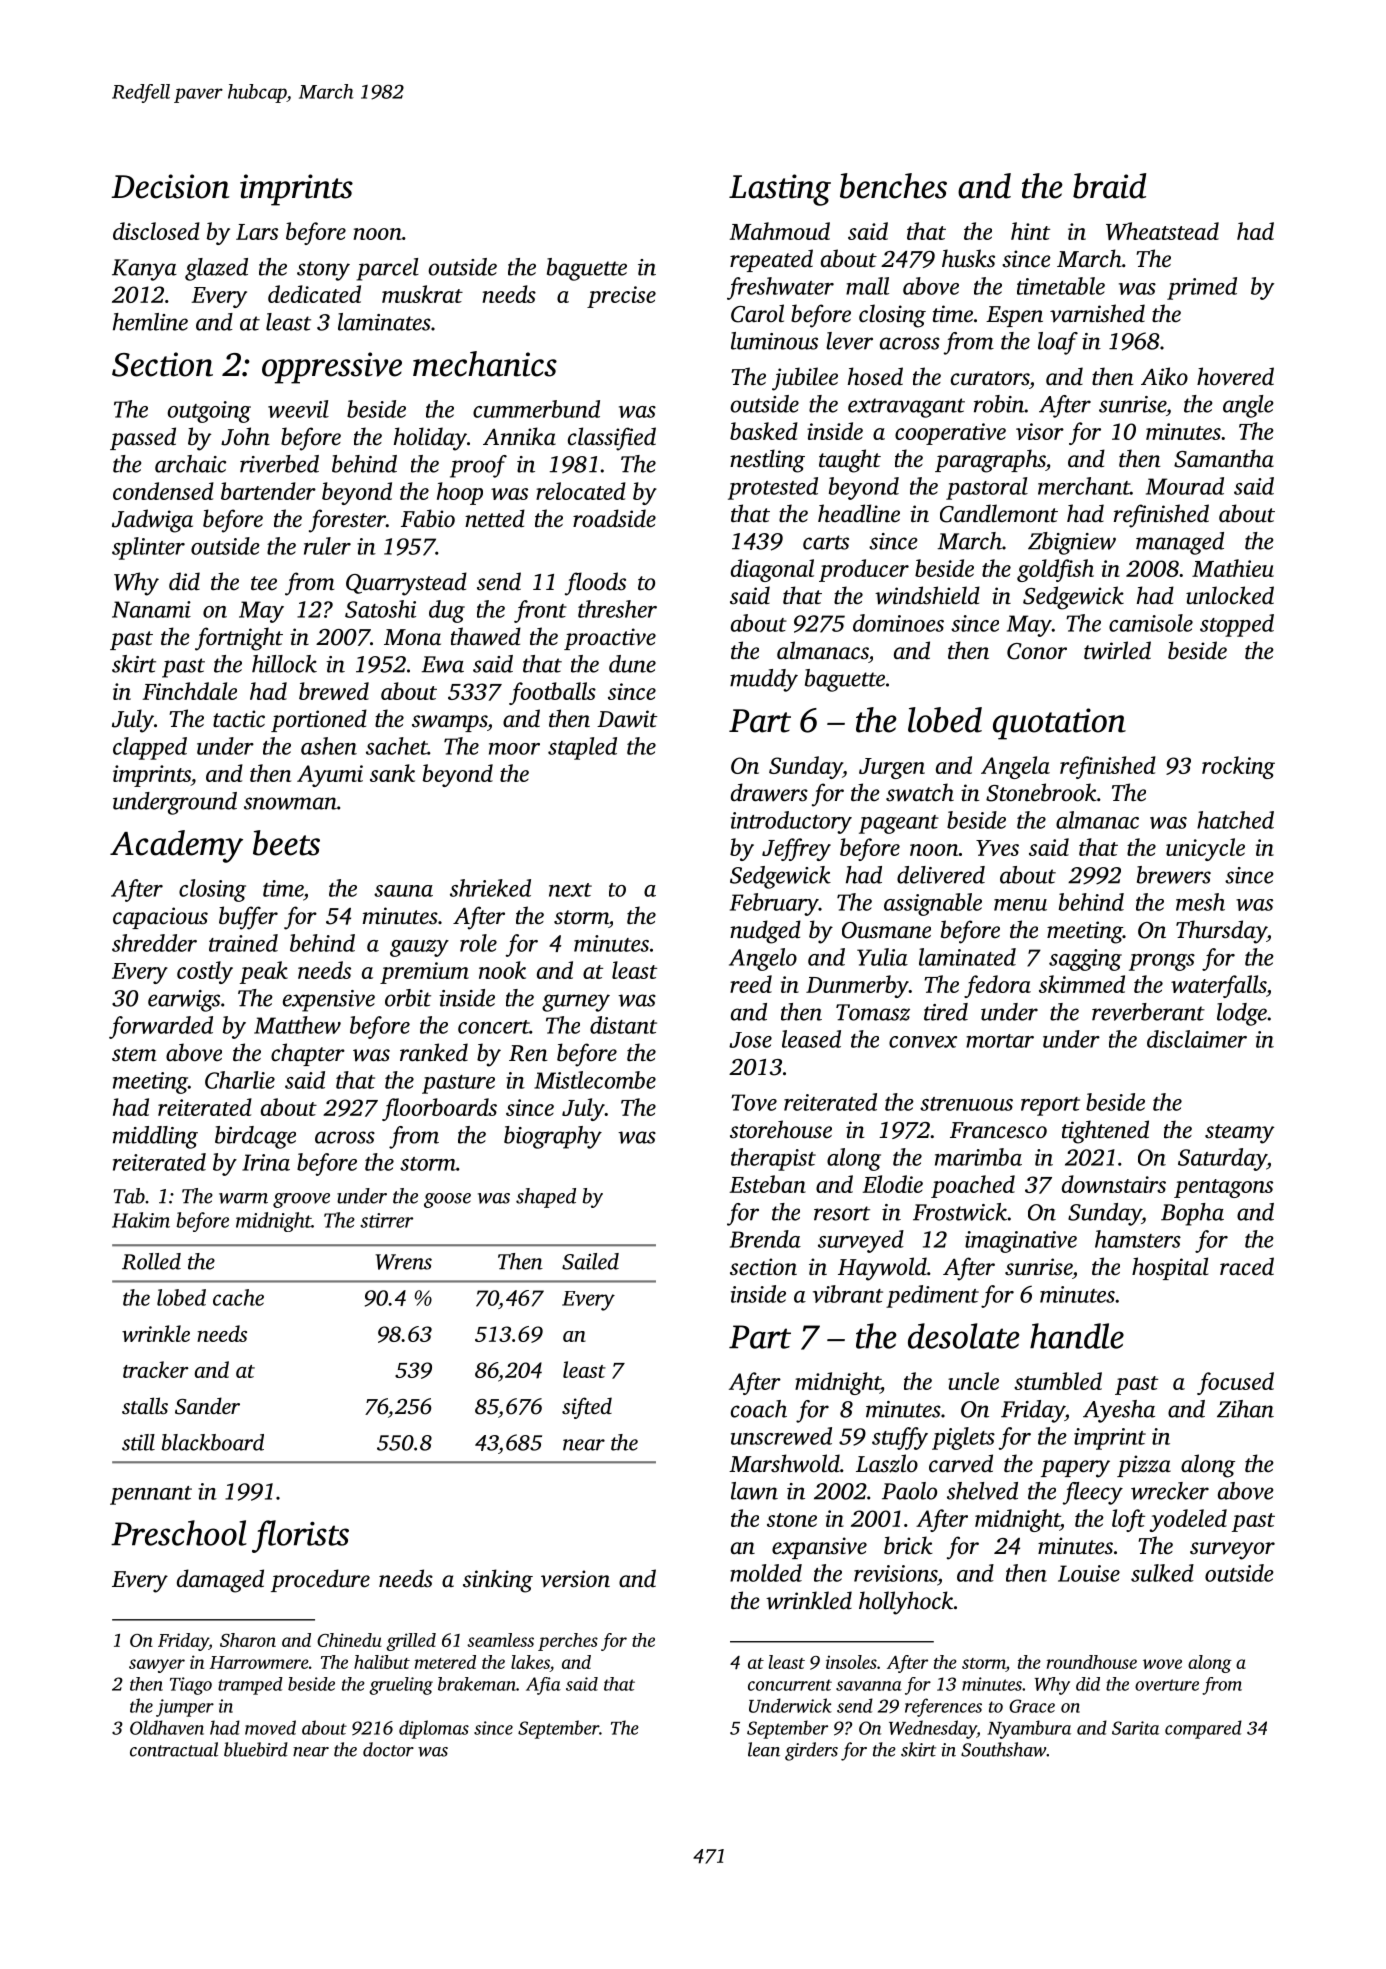  I want to click on grilled, so click(411, 1642).
